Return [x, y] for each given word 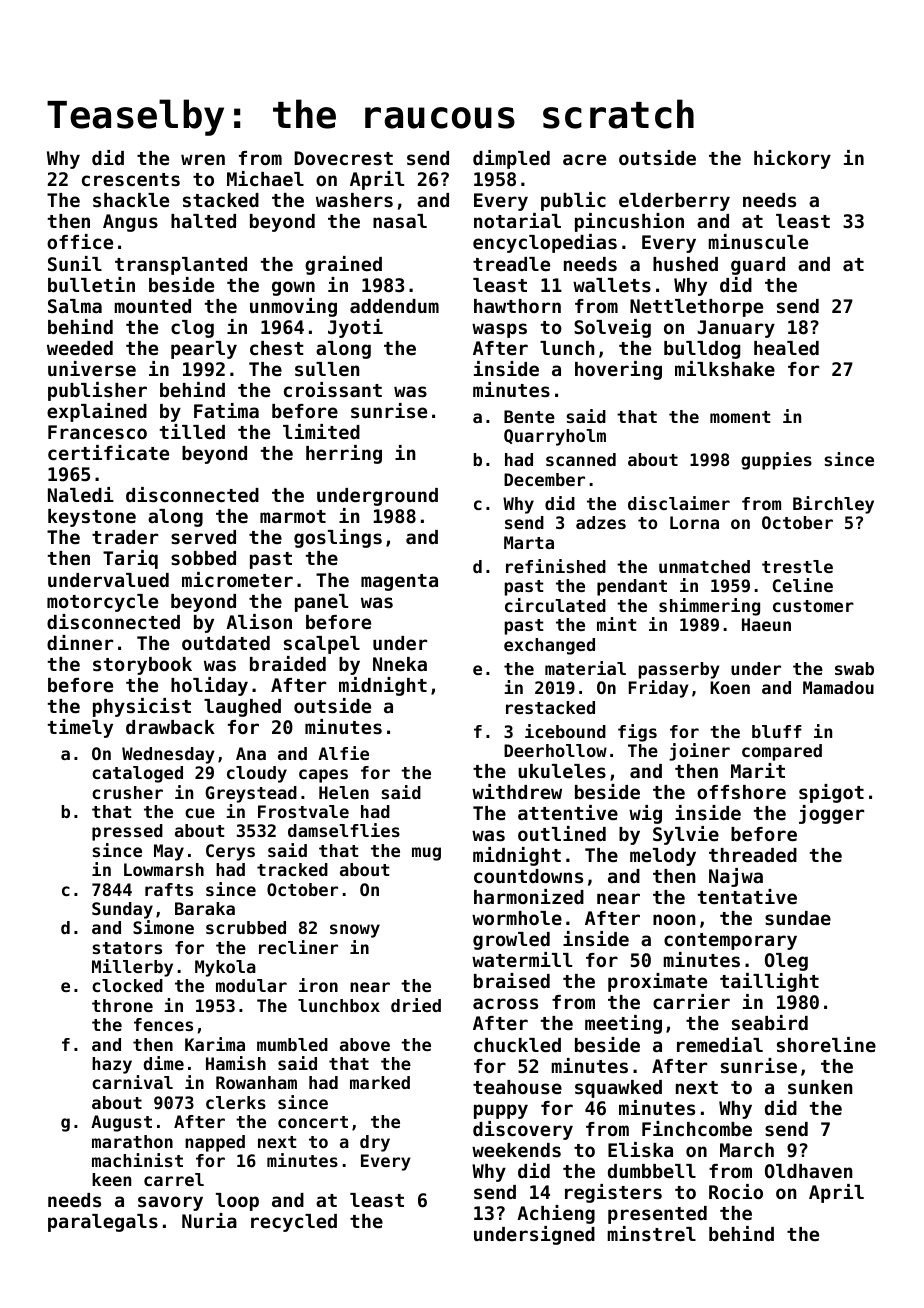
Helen [344, 792]
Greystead [251, 794]
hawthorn [517, 306]
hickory [792, 159]
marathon [132, 1141]
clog [192, 329]
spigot [831, 793]
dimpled [511, 159]
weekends [516, 1150]
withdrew [517, 791]
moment [740, 417]
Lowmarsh [164, 869]
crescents [131, 179]
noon [674, 919]
